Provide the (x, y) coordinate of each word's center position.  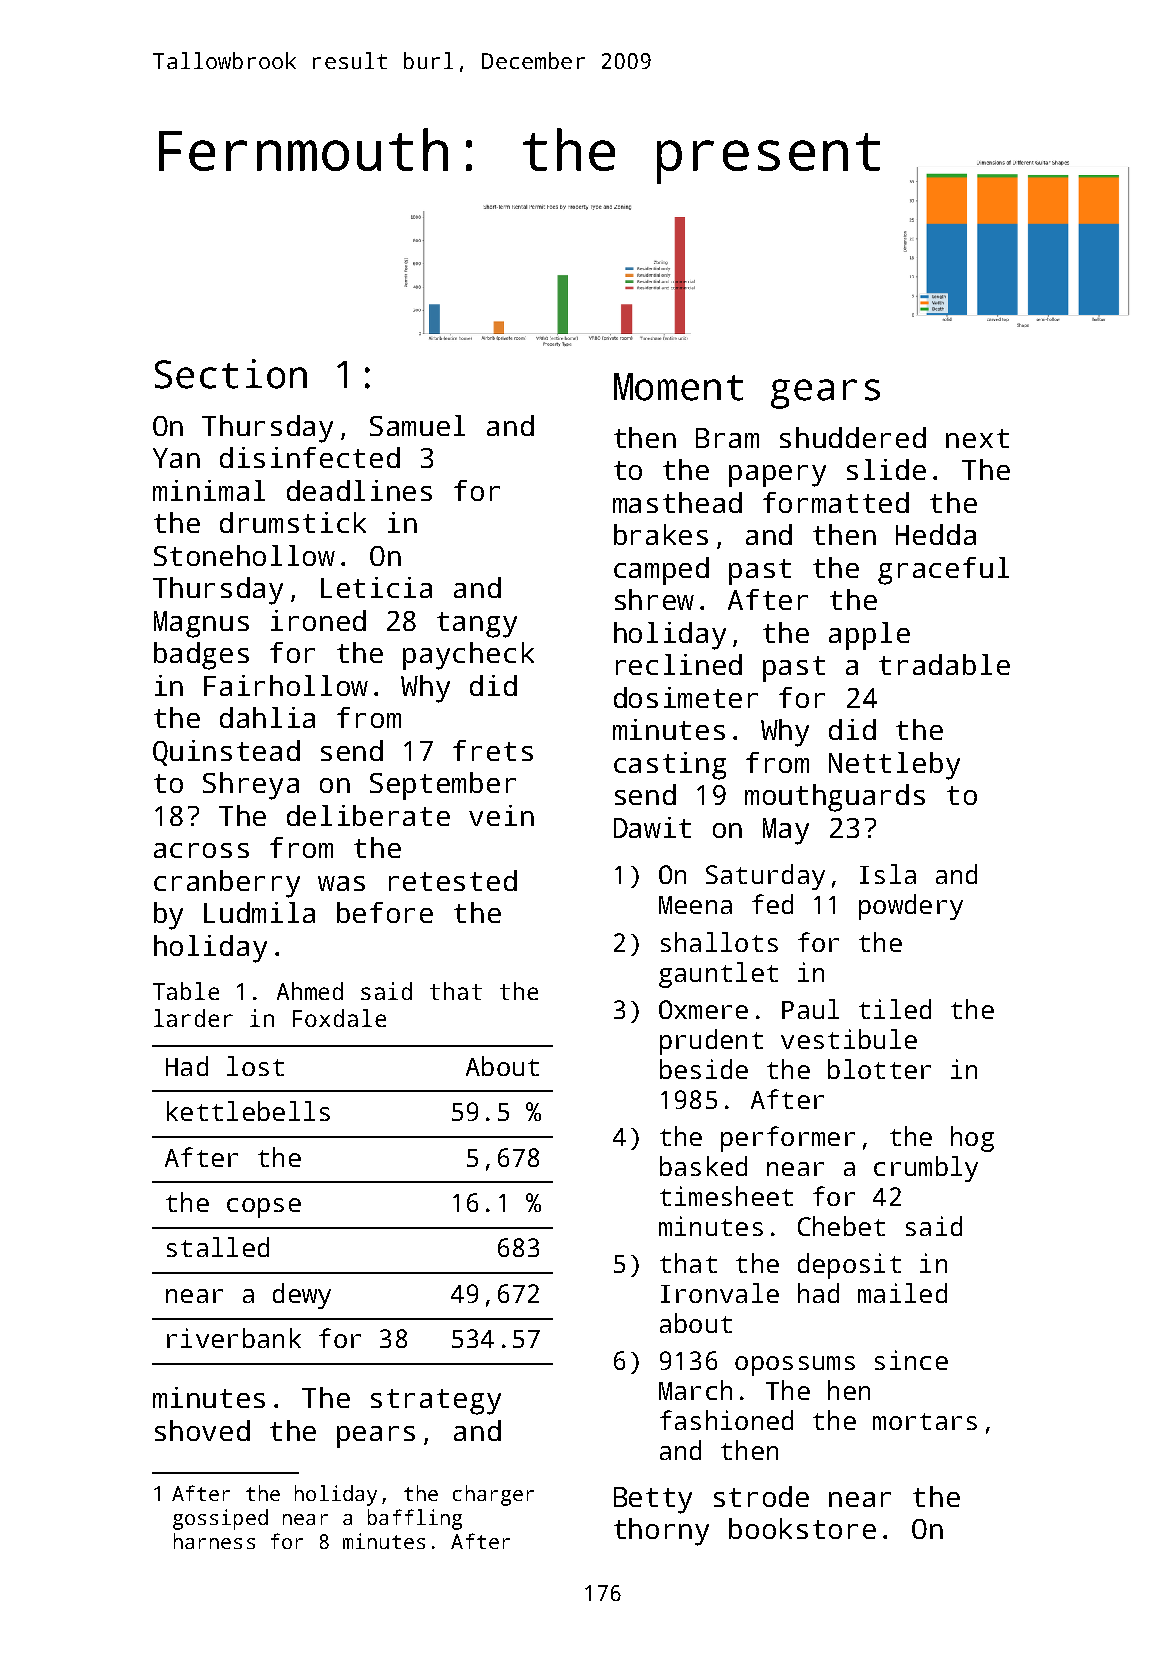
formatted (836, 502)
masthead (677, 502)
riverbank (234, 1338)
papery (777, 476)
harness (214, 1541)
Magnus (201, 624)
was (341, 883)
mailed (902, 1293)
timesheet (726, 1196)
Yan (176, 458)
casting (670, 766)
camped (661, 571)
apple (869, 636)
